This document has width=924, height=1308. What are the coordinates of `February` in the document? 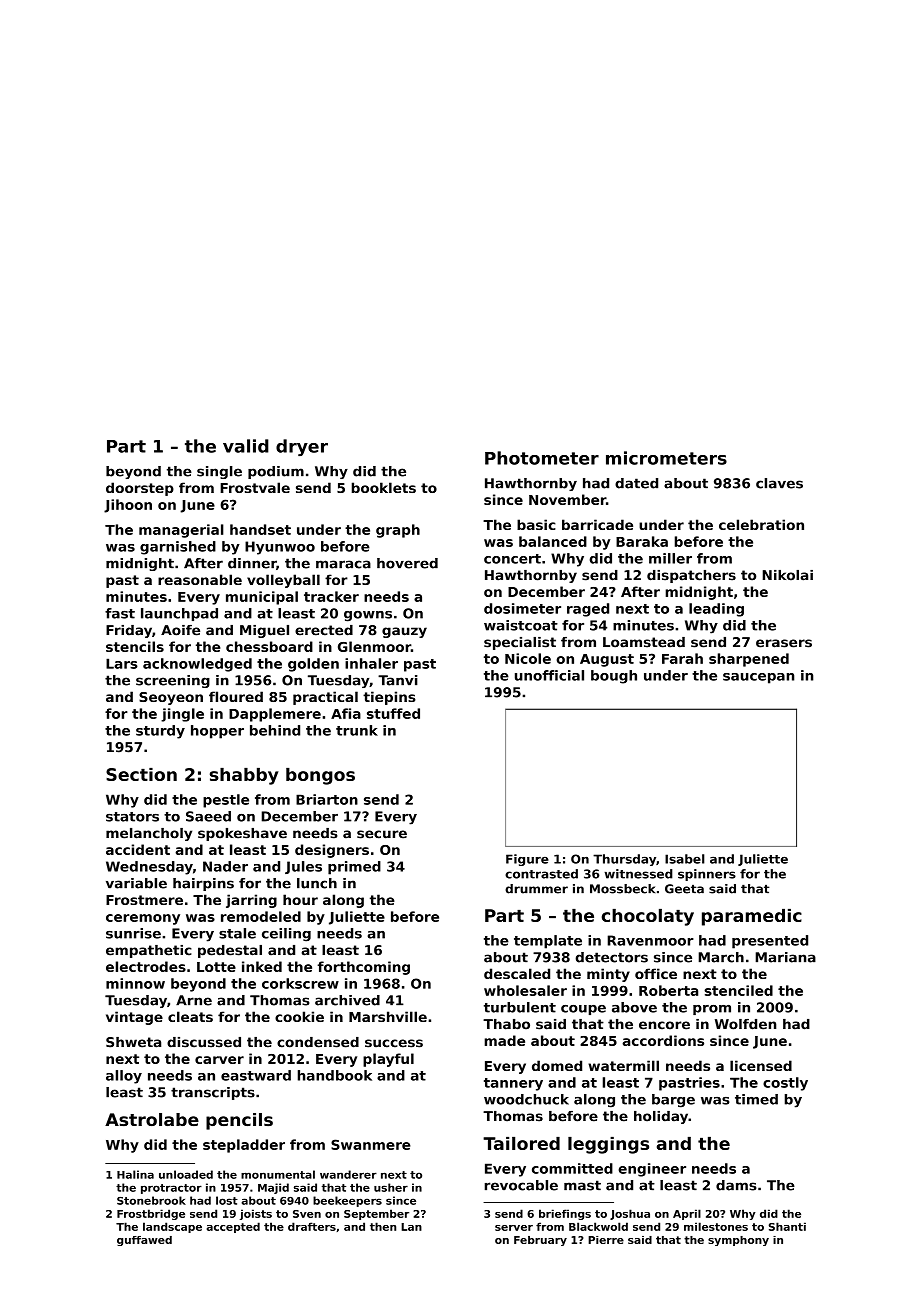 It's located at (540, 1241).
